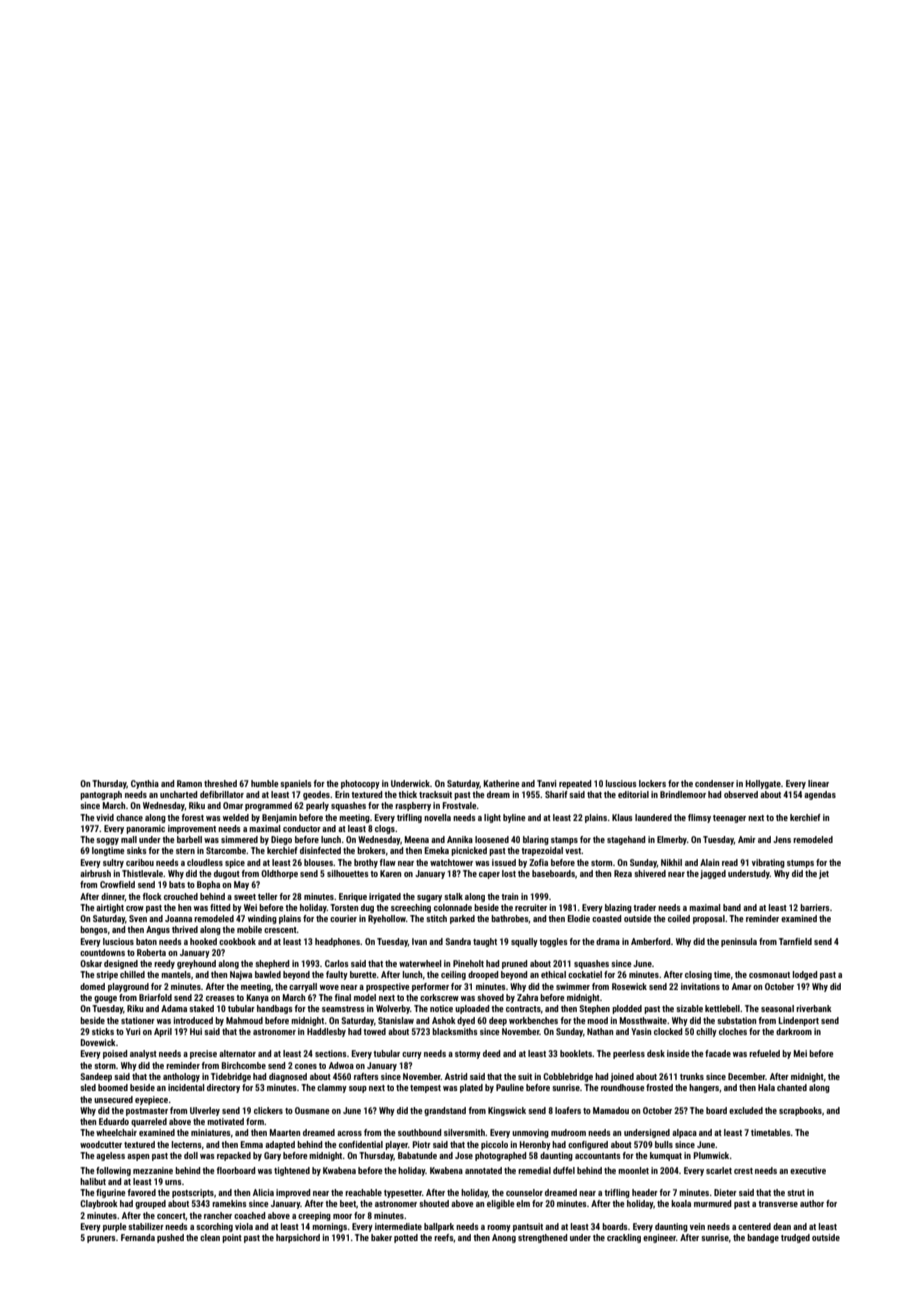 This screenshot has width=924, height=1308. I want to click on waterwheel, so click(420, 963).
